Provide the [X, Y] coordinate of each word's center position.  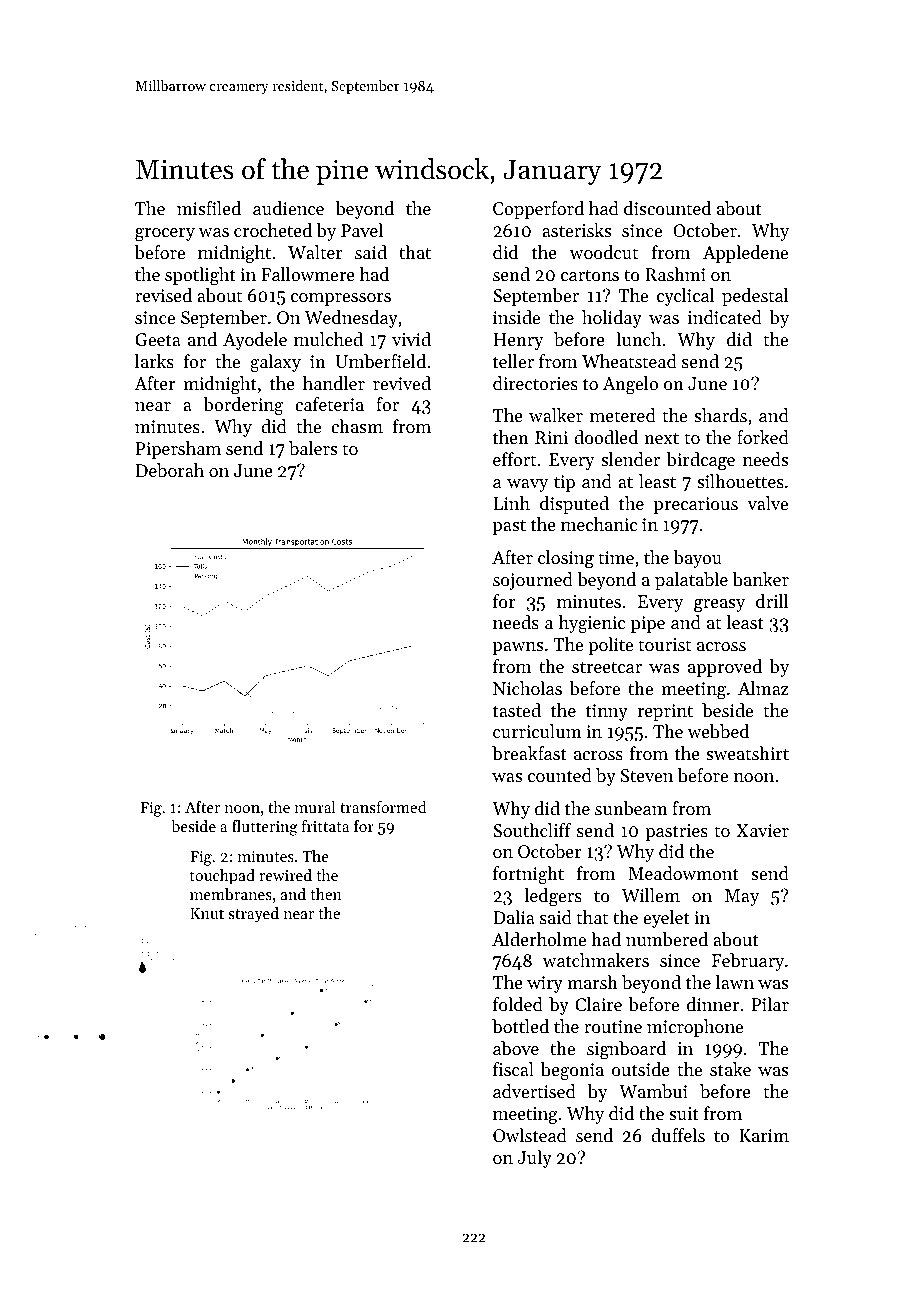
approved [725, 668]
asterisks [576, 230]
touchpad [222, 877]
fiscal [513, 1069]
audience [288, 208]
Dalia [514, 917]
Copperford [538, 210]
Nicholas [527, 688]
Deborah [170, 470]
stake [730, 1069]
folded [518, 1004]
